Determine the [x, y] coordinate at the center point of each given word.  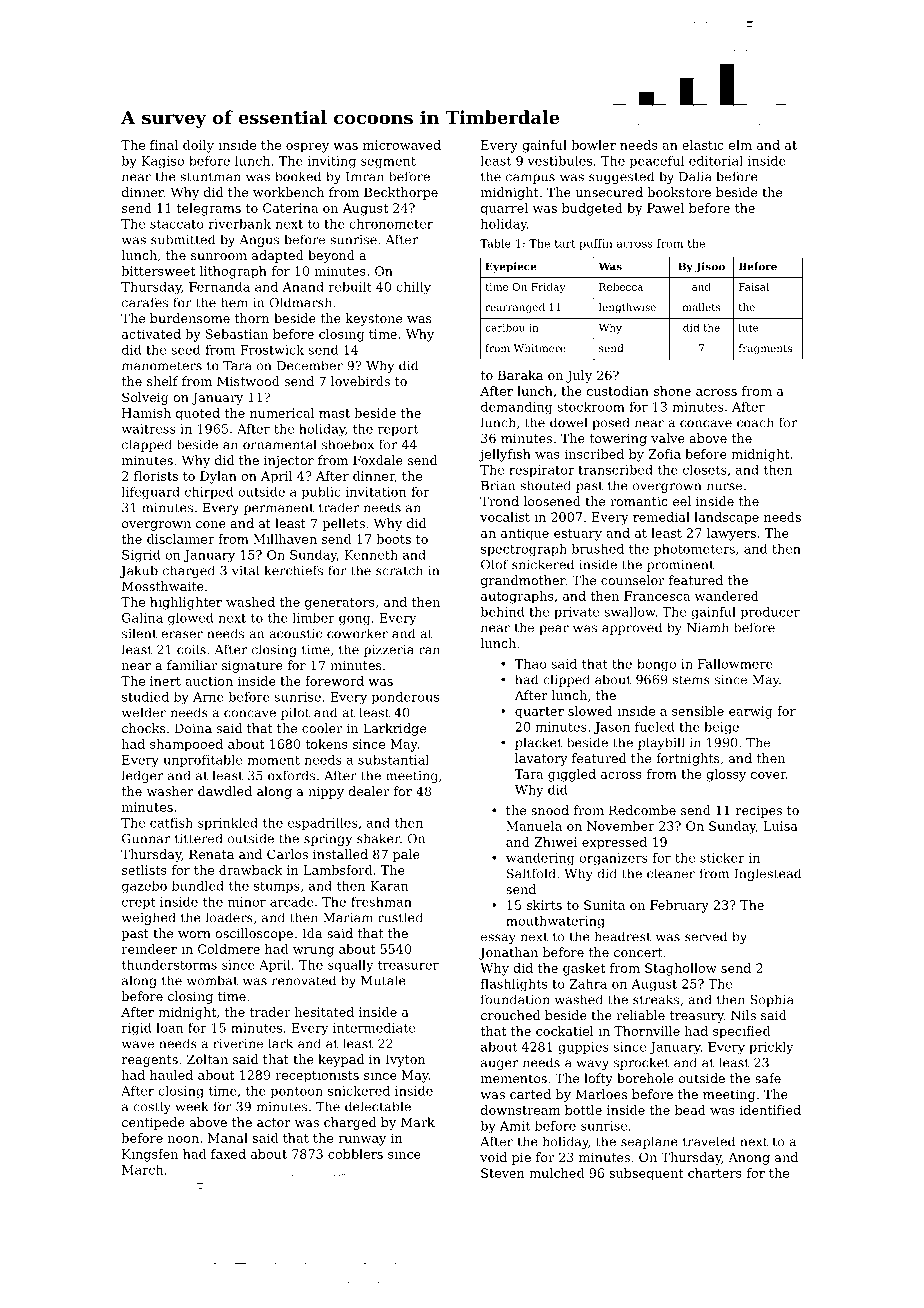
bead [690, 1110]
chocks [144, 728]
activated [151, 334]
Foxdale [378, 460]
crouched [510, 1015]
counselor [632, 580]
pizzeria [388, 651]
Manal [228, 1138]
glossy [726, 775]
